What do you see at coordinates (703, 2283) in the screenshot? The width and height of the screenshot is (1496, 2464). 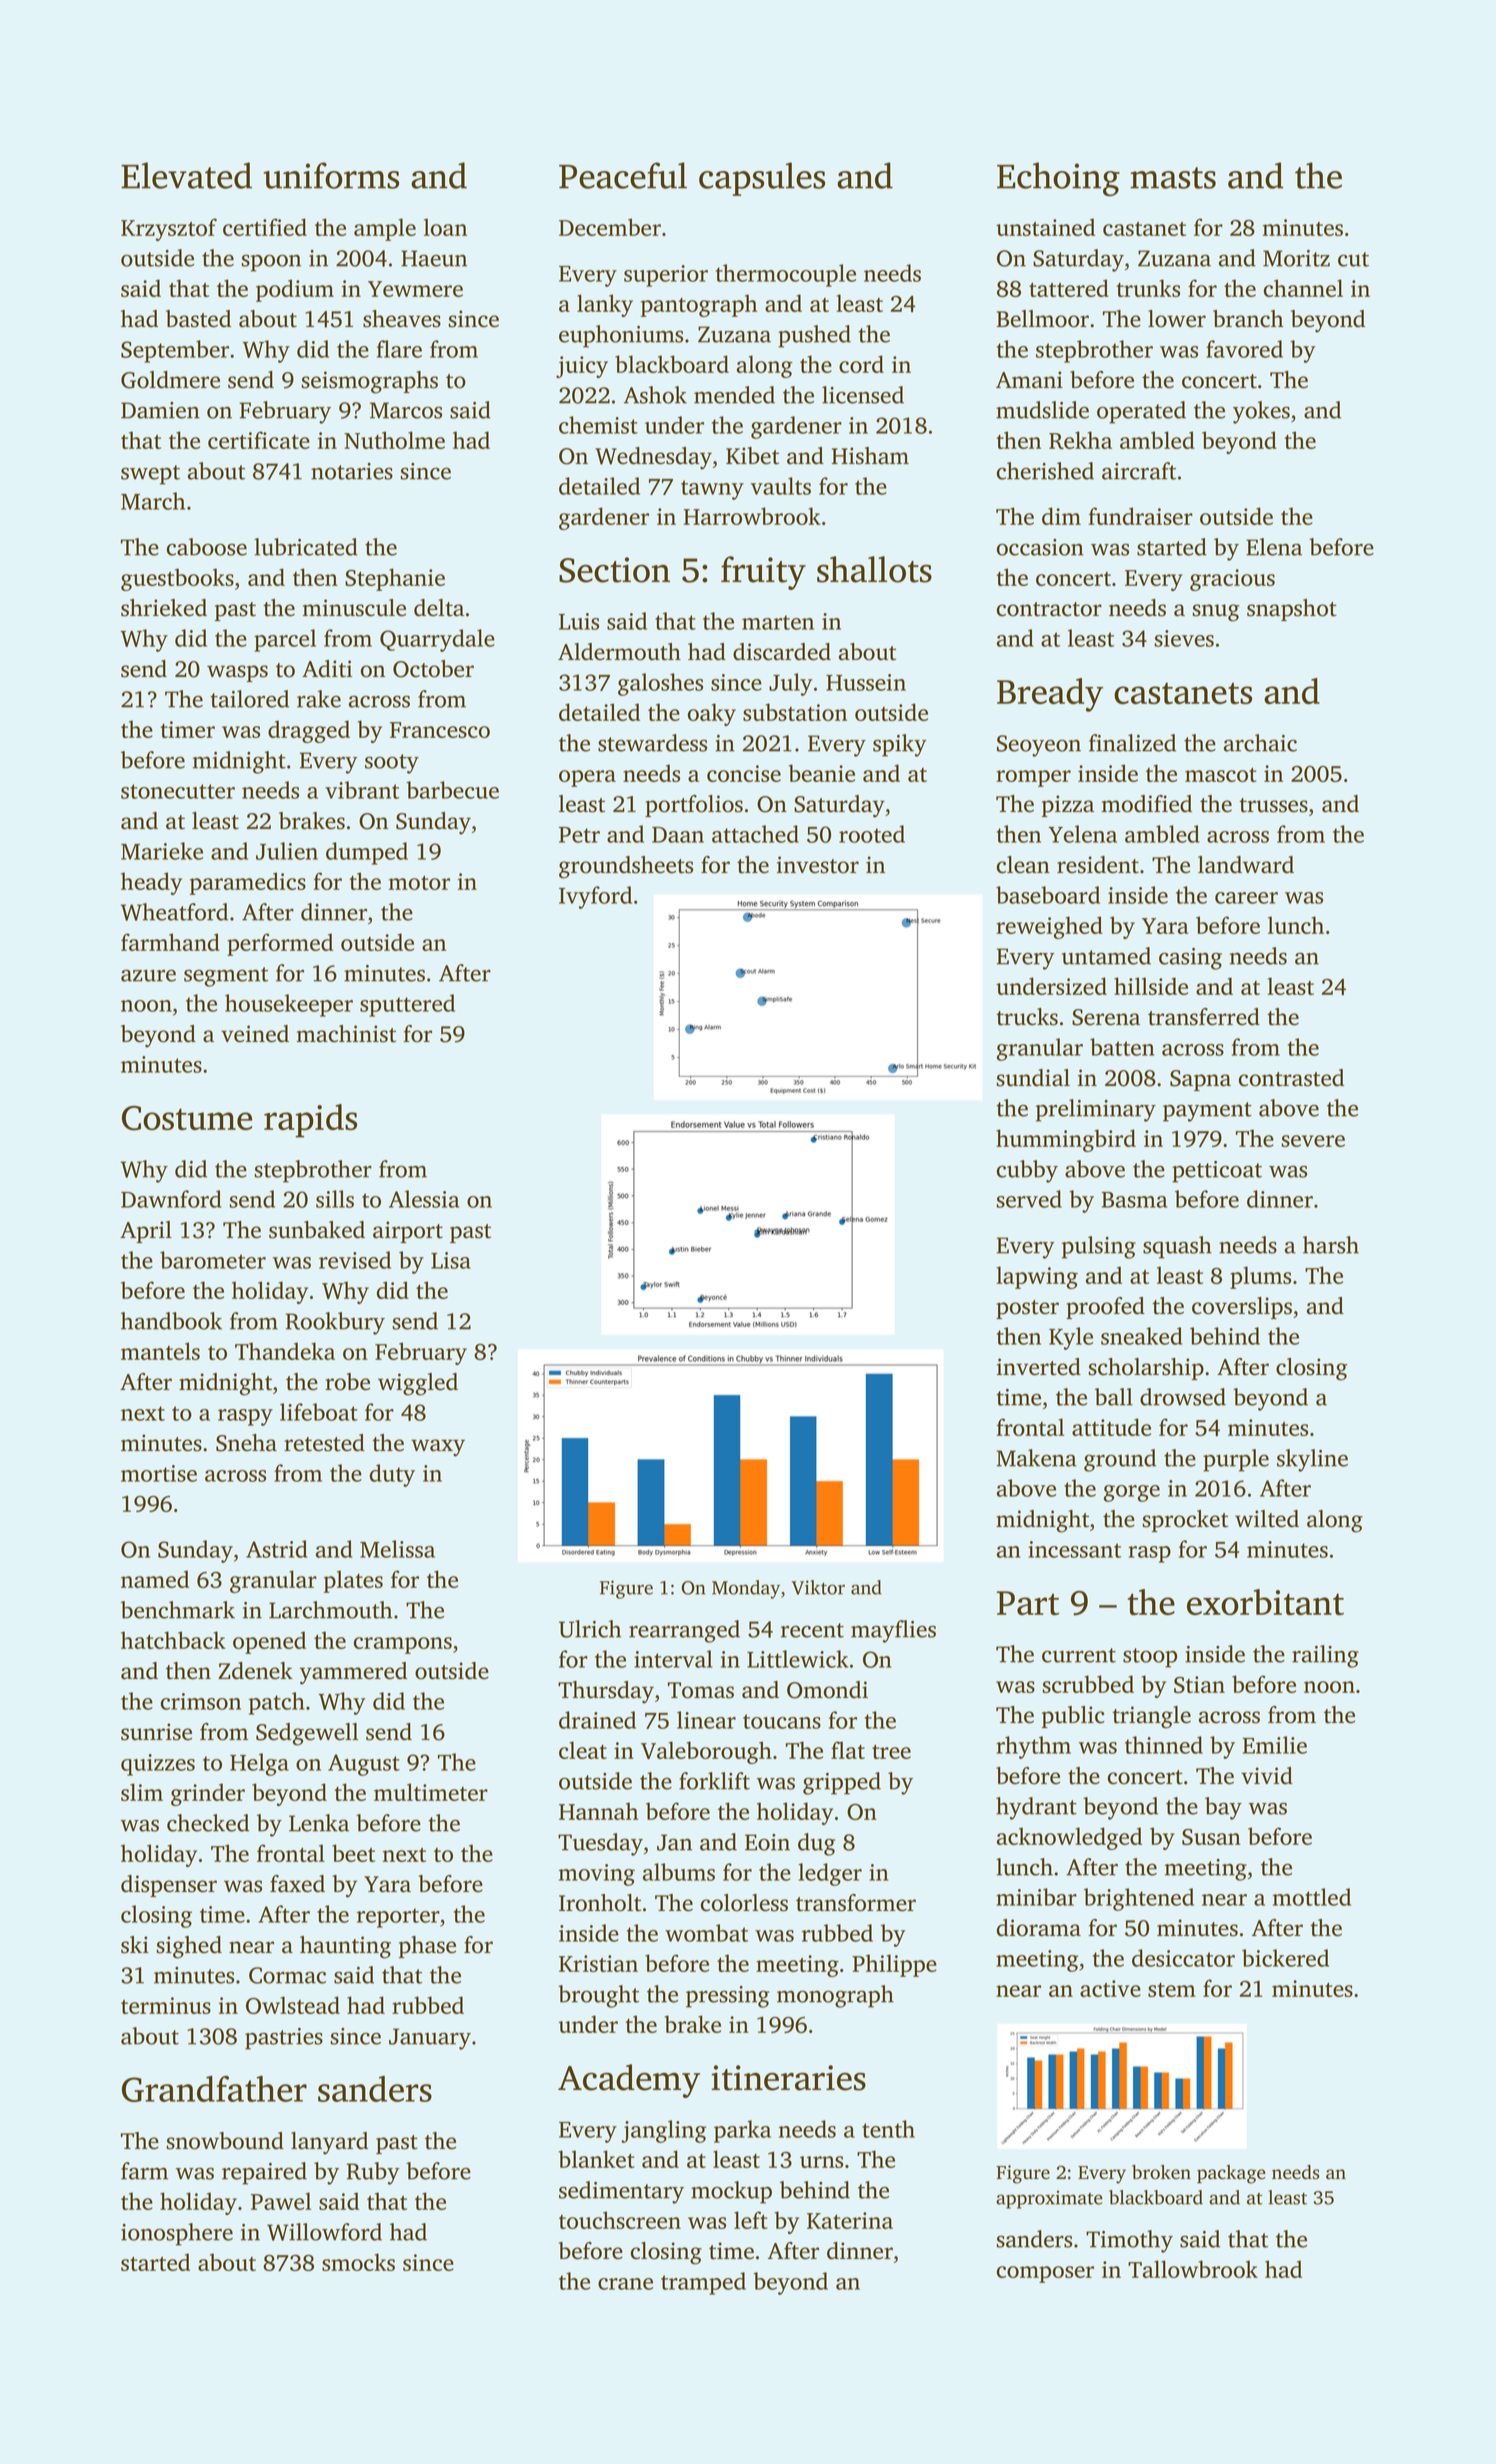 I see `tramped` at bounding box center [703, 2283].
